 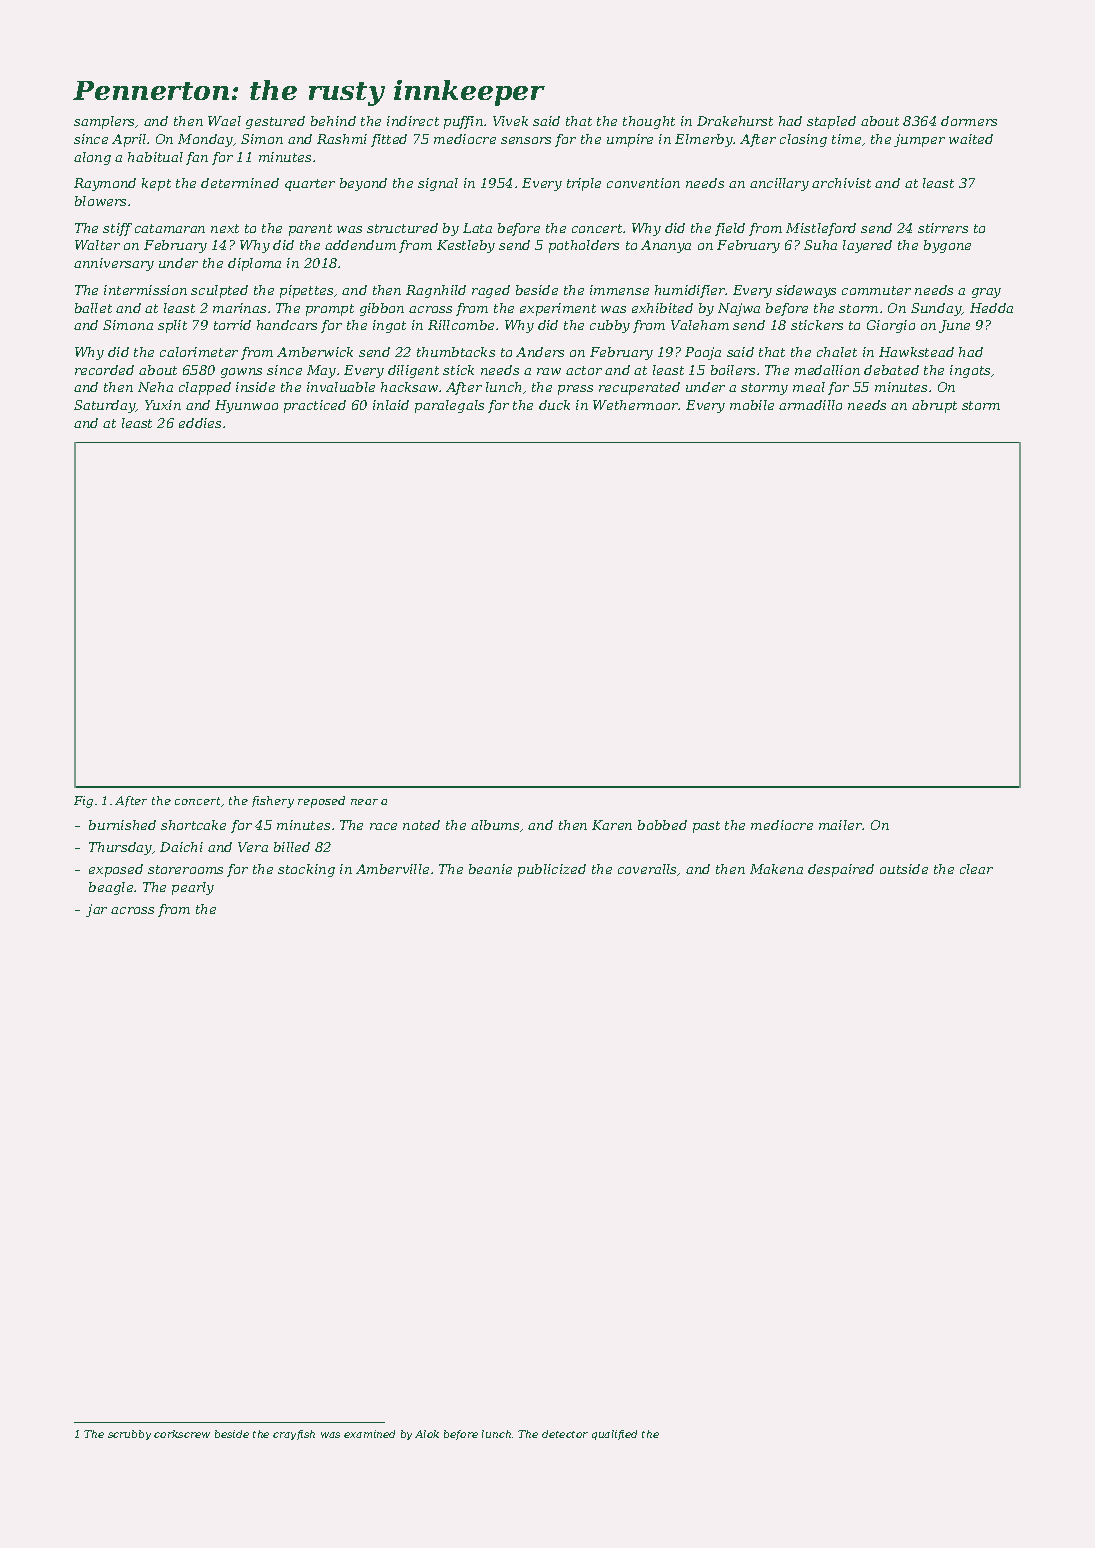 What do you see at coordinates (495, 825) in the image?
I see `albums` at bounding box center [495, 825].
